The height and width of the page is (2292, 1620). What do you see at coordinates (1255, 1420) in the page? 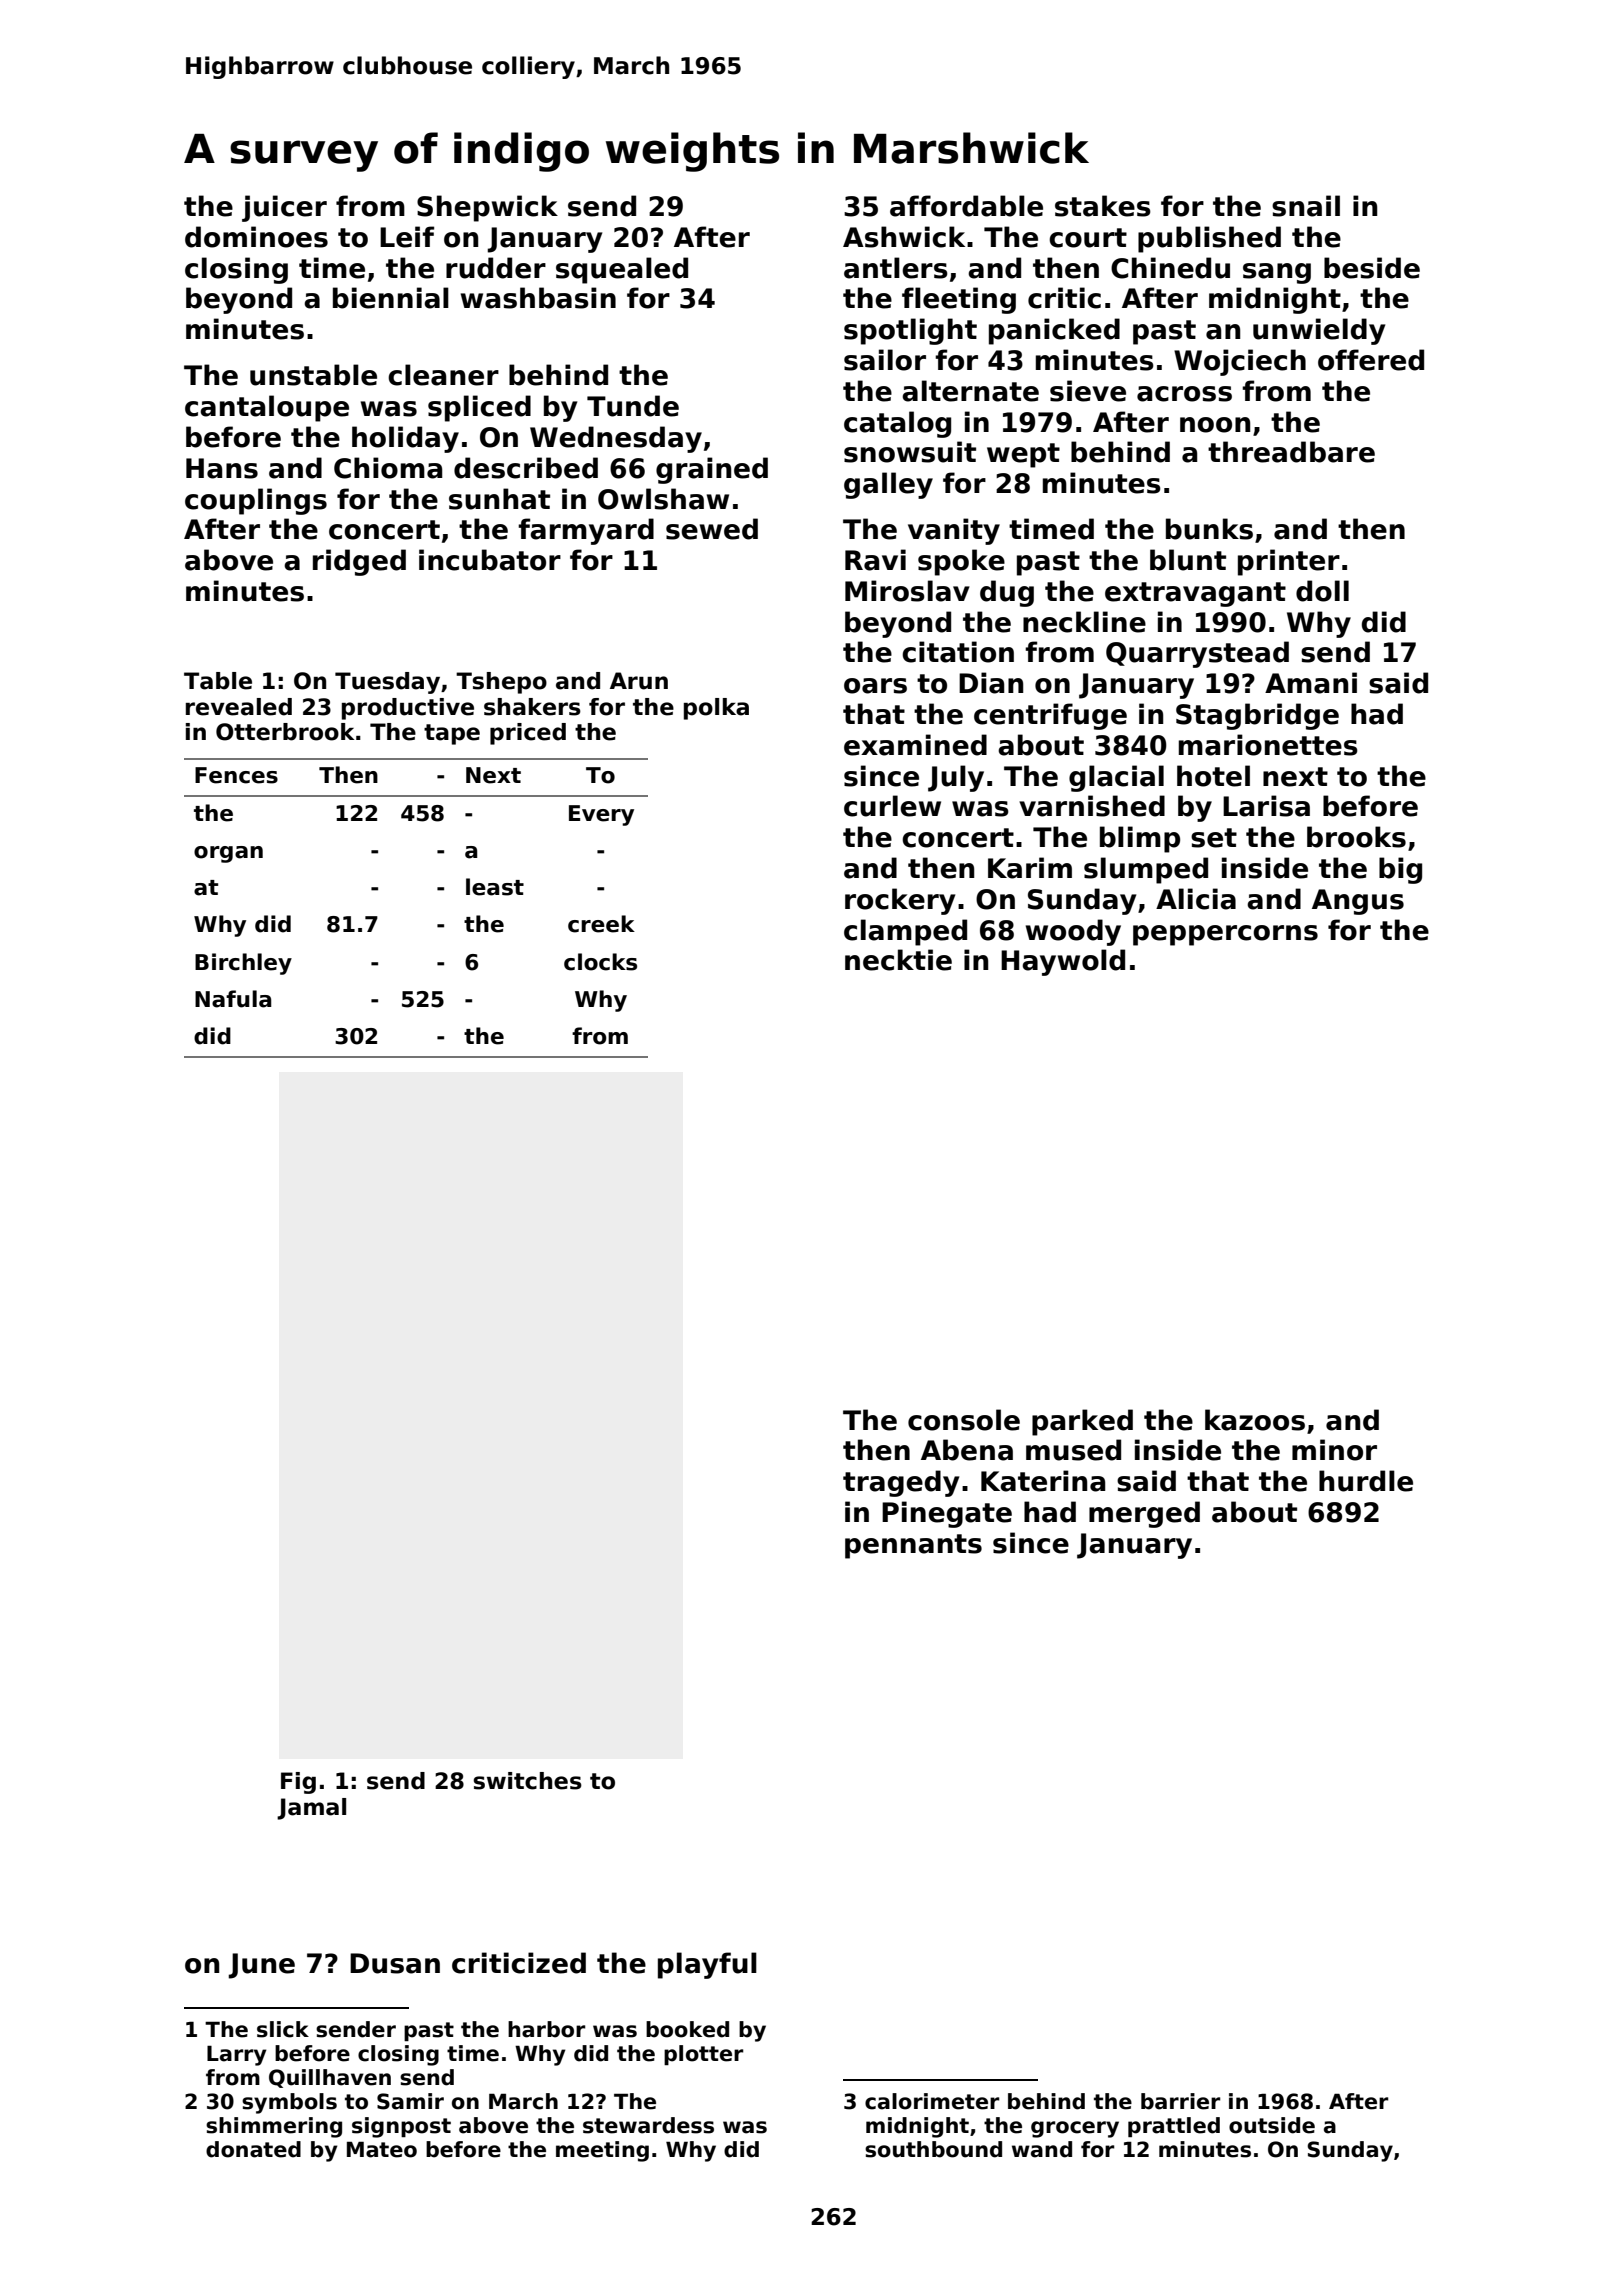
I see `kazoos` at bounding box center [1255, 1420].
